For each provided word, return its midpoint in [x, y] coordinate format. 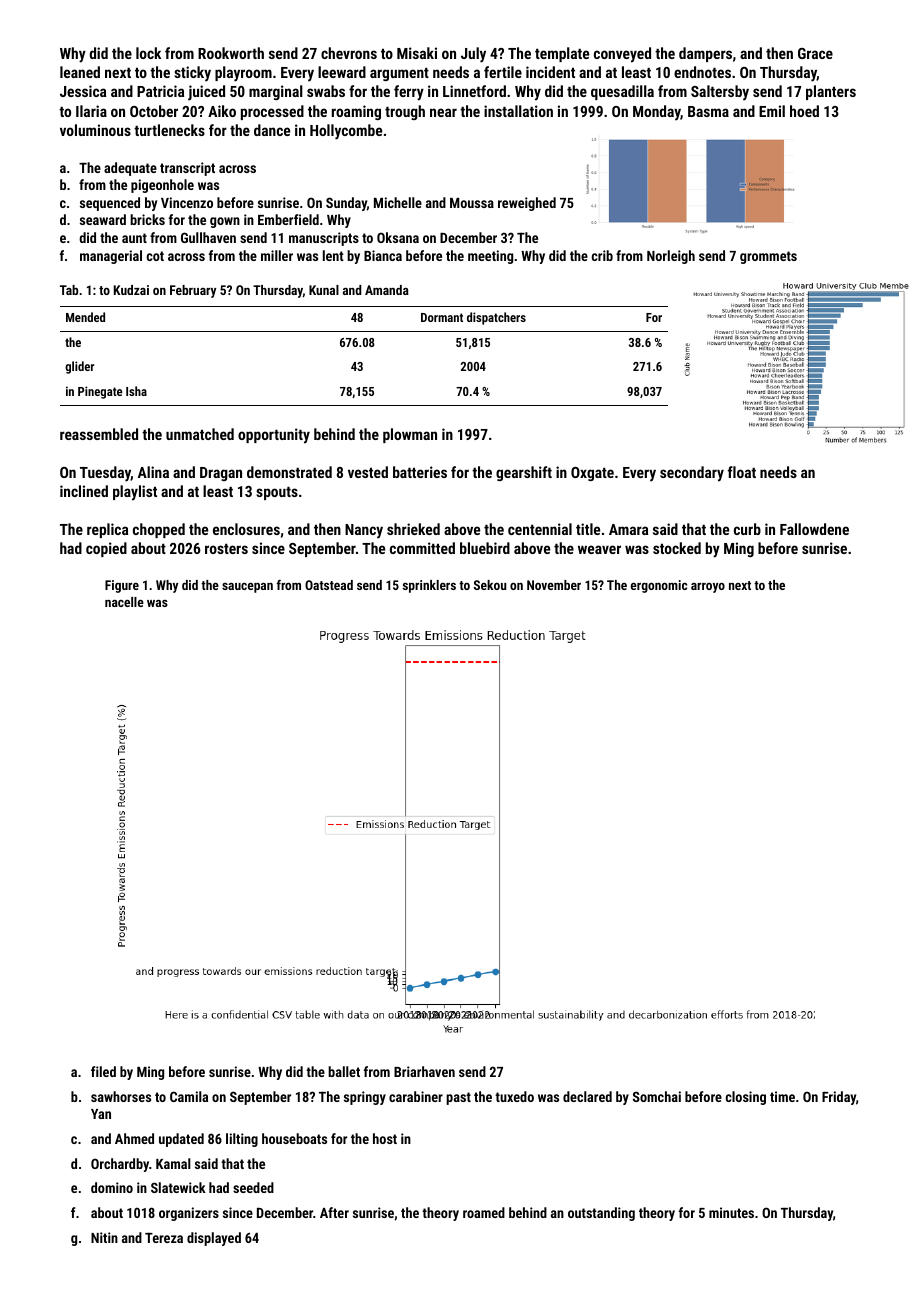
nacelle [124, 602]
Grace [815, 53]
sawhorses [121, 1096]
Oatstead [329, 585]
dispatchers [496, 318]
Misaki [417, 53]
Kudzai [131, 290]
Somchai [657, 1096]
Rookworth [231, 53]
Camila [189, 1096]
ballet [344, 1071]
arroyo [708, 588]
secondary [692, 474]
